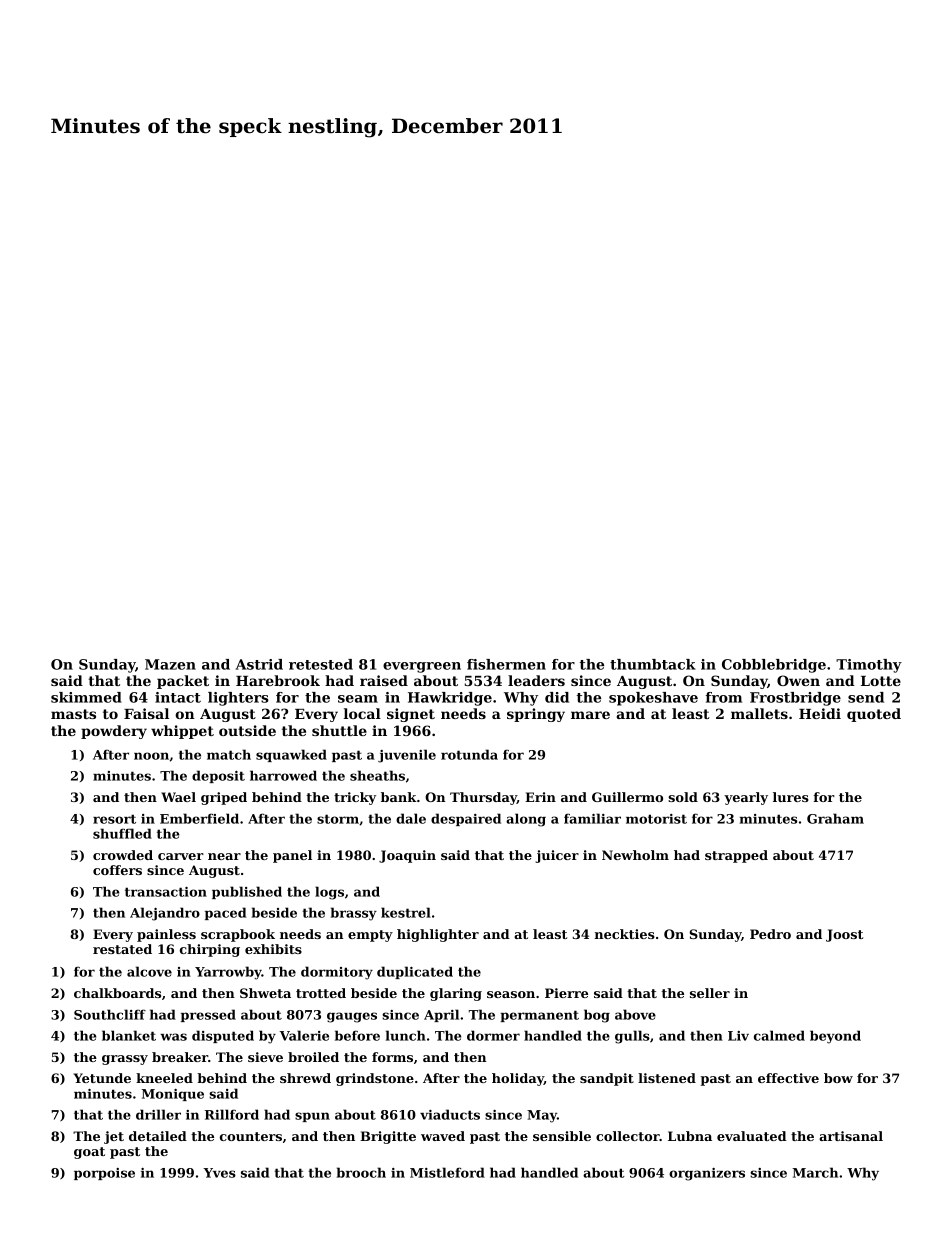 This screenshot has width=952, height=1233. Describe the element at coordinates (456, 994) in the screenshot. I see `glaring` at that location.
